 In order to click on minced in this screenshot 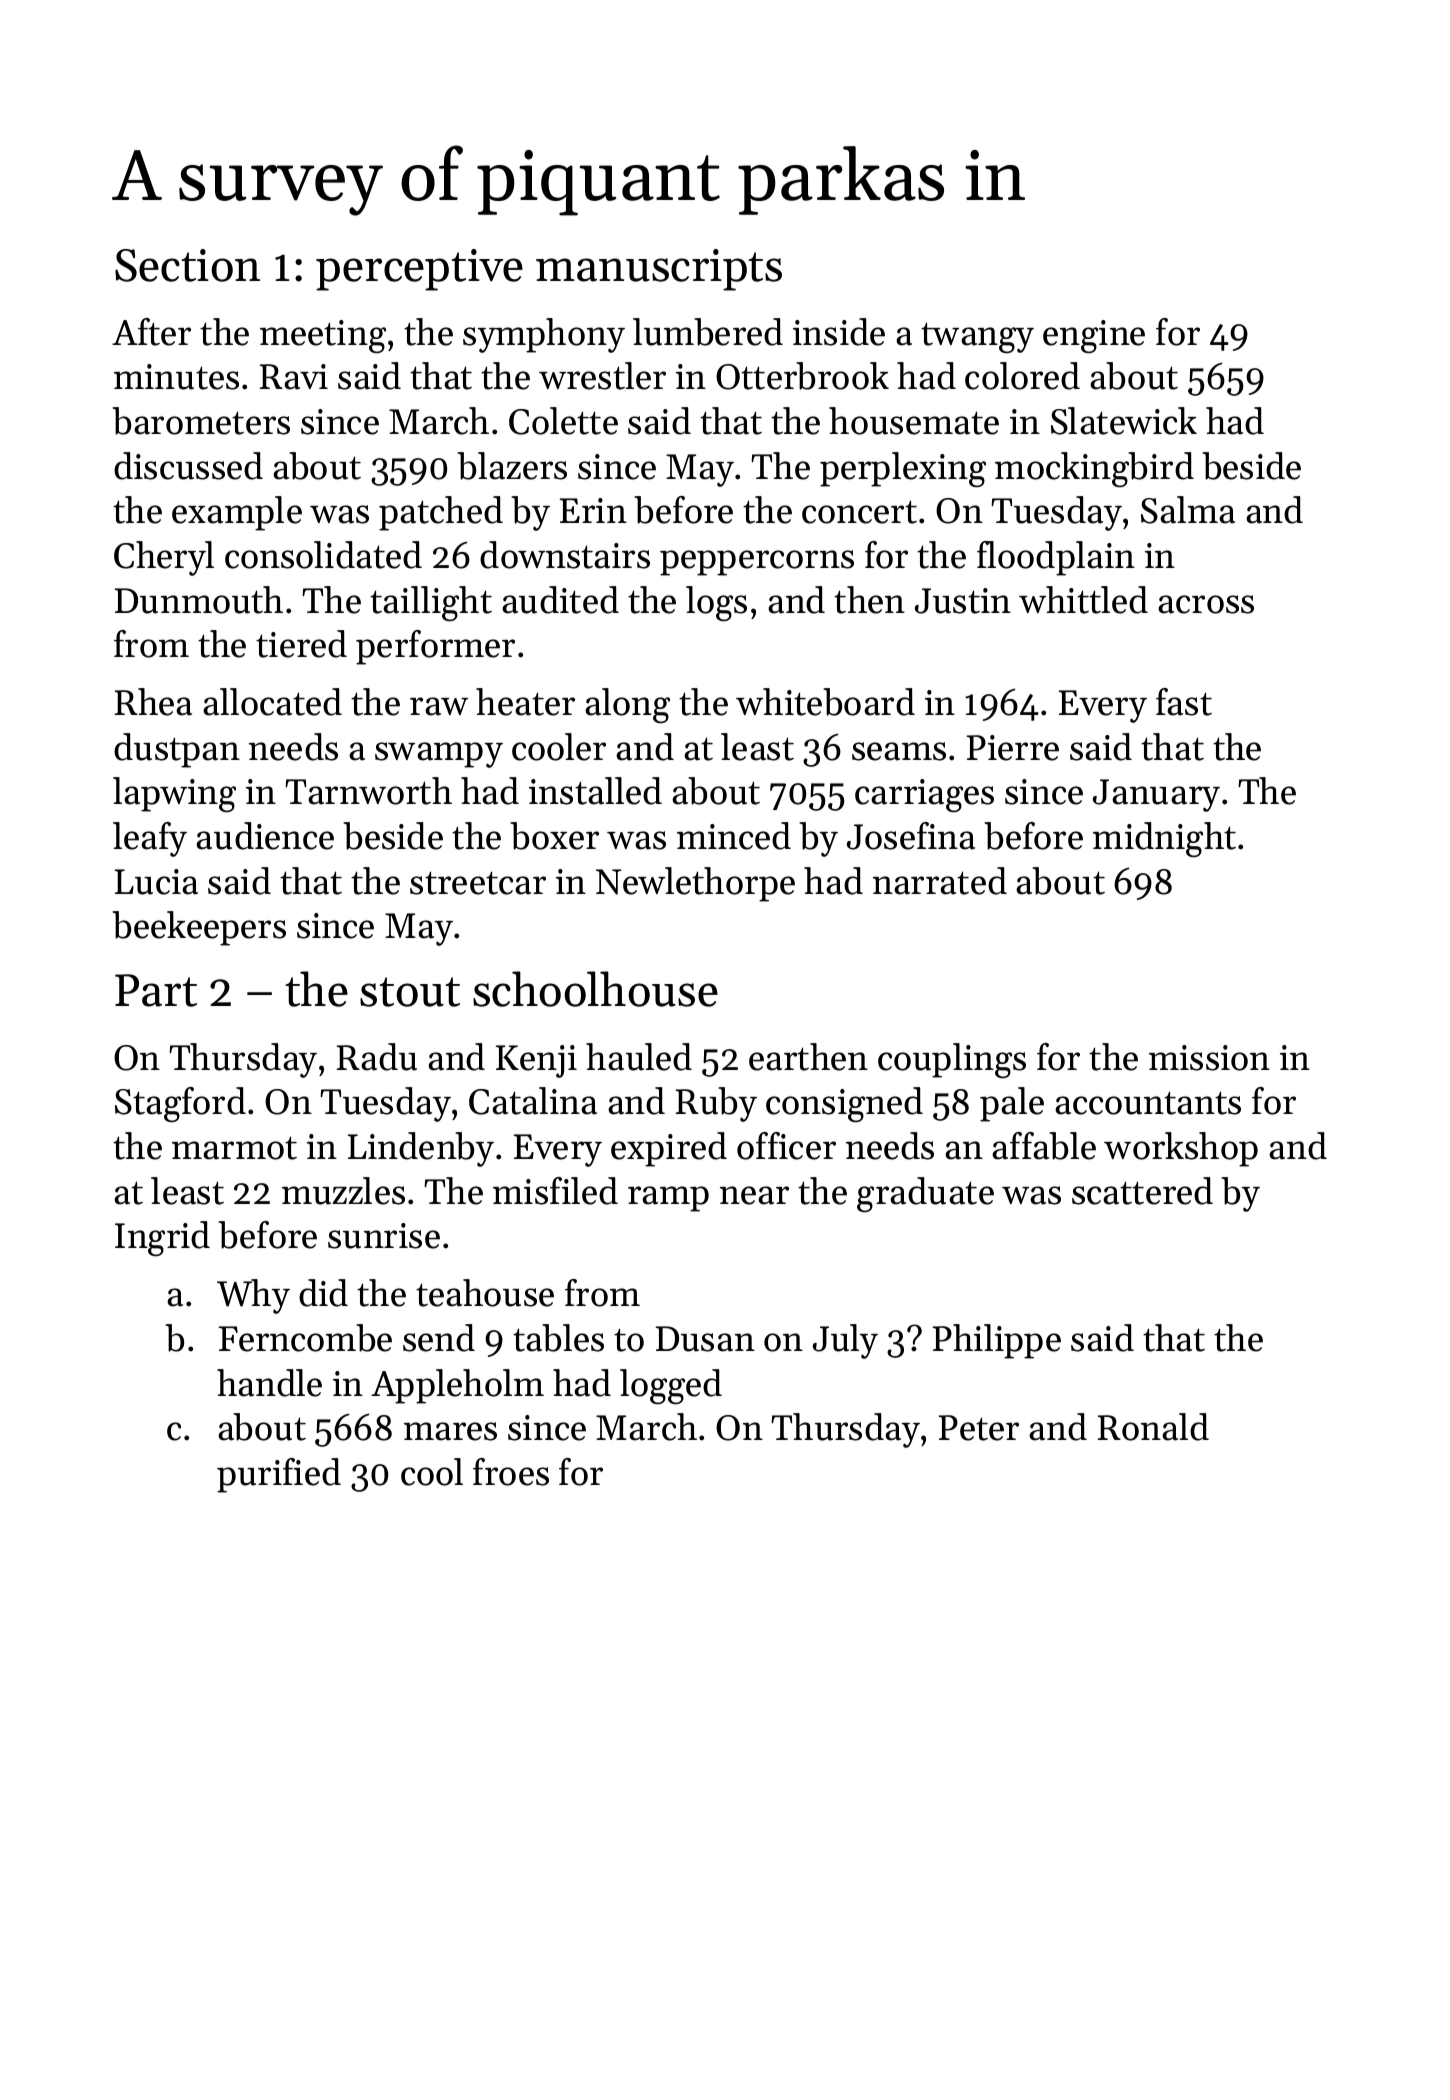, I will do `click(734, 836)`.
